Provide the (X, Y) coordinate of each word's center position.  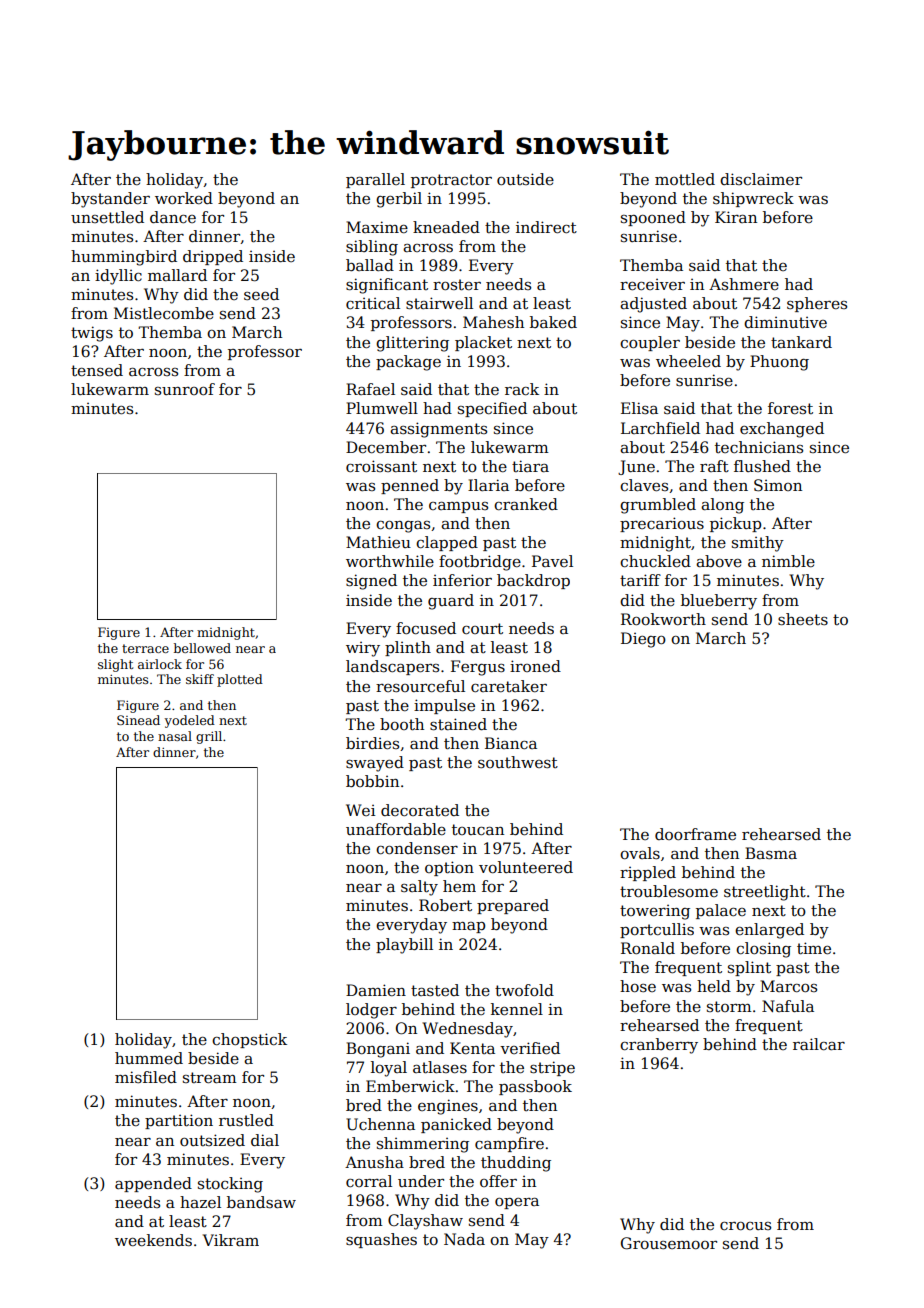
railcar (819, 1044)
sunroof (185, 389)
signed (371, 582)
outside (525, 179)
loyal (389, 1069)
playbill (404, 946)
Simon (778, 485)
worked (184, 198)
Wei (360, 810)
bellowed (202, 648)
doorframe (695, 834)
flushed (762, 466)
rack (522, 389)
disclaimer (761, 179)
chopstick (249, 1040)
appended (153, 1184)
